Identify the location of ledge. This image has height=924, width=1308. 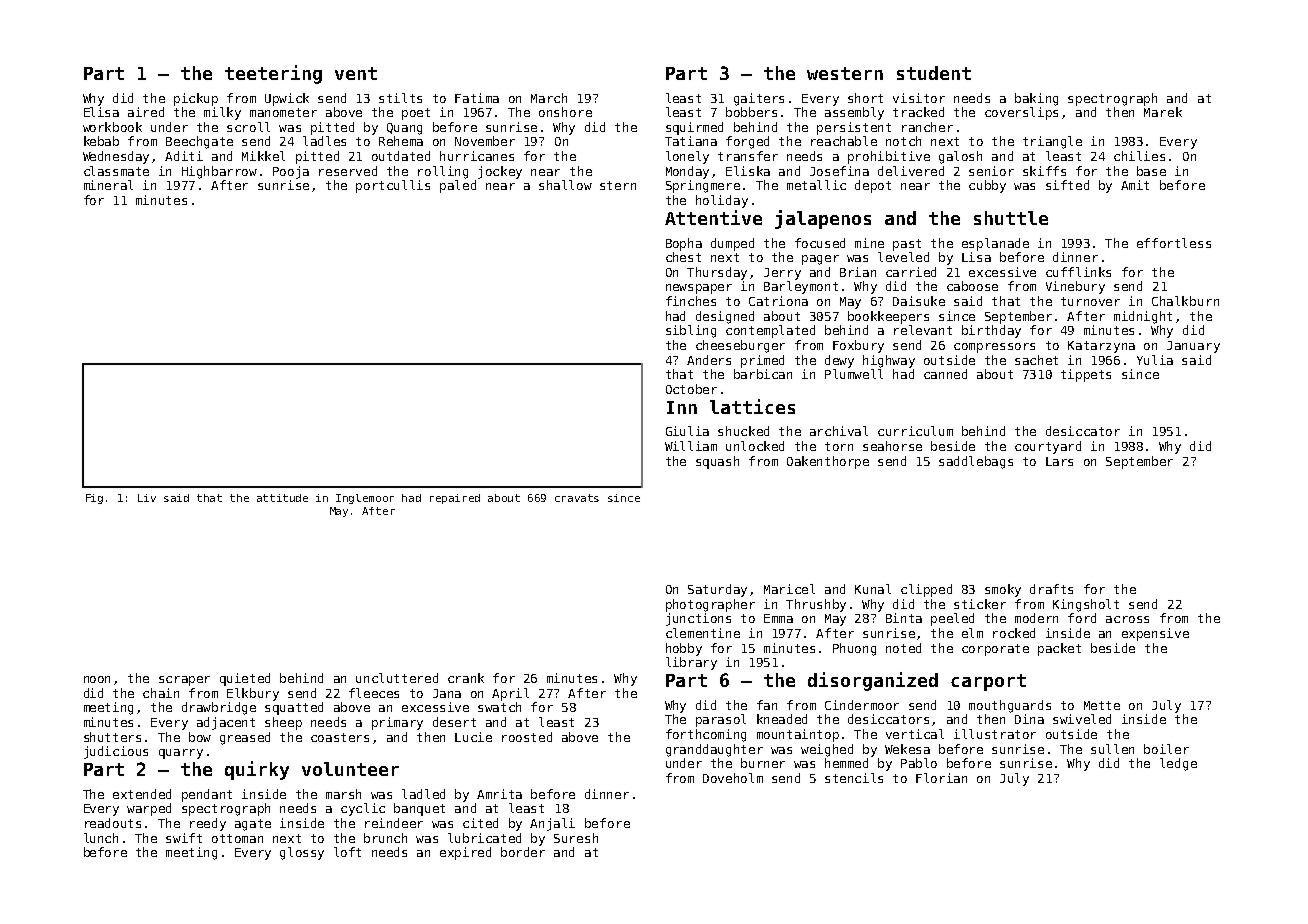
(1178, 764).
